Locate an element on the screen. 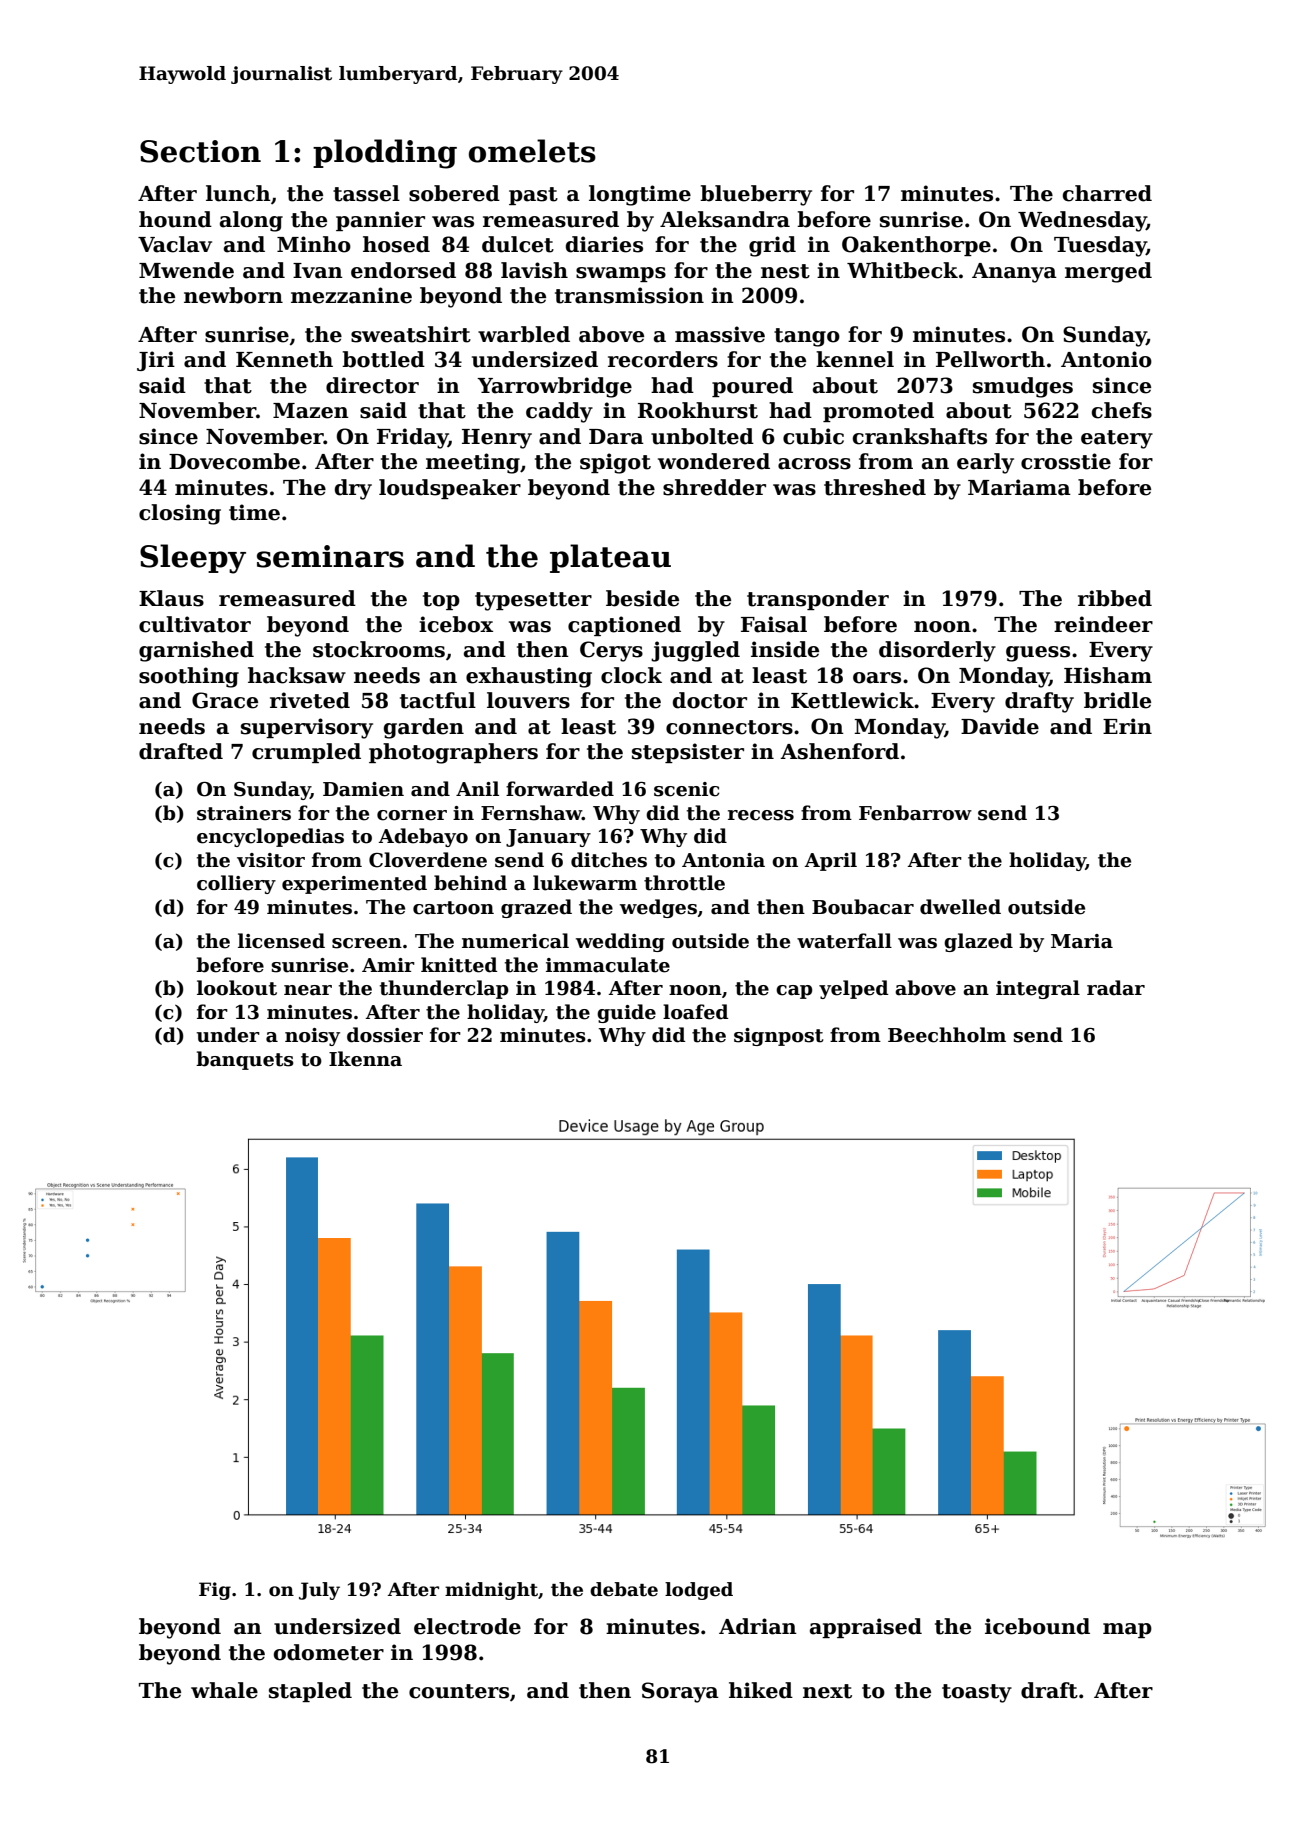 Image resolution: width=1291 pixels, height=1826 pixels. strainers is located at coordinates (244, 813).
